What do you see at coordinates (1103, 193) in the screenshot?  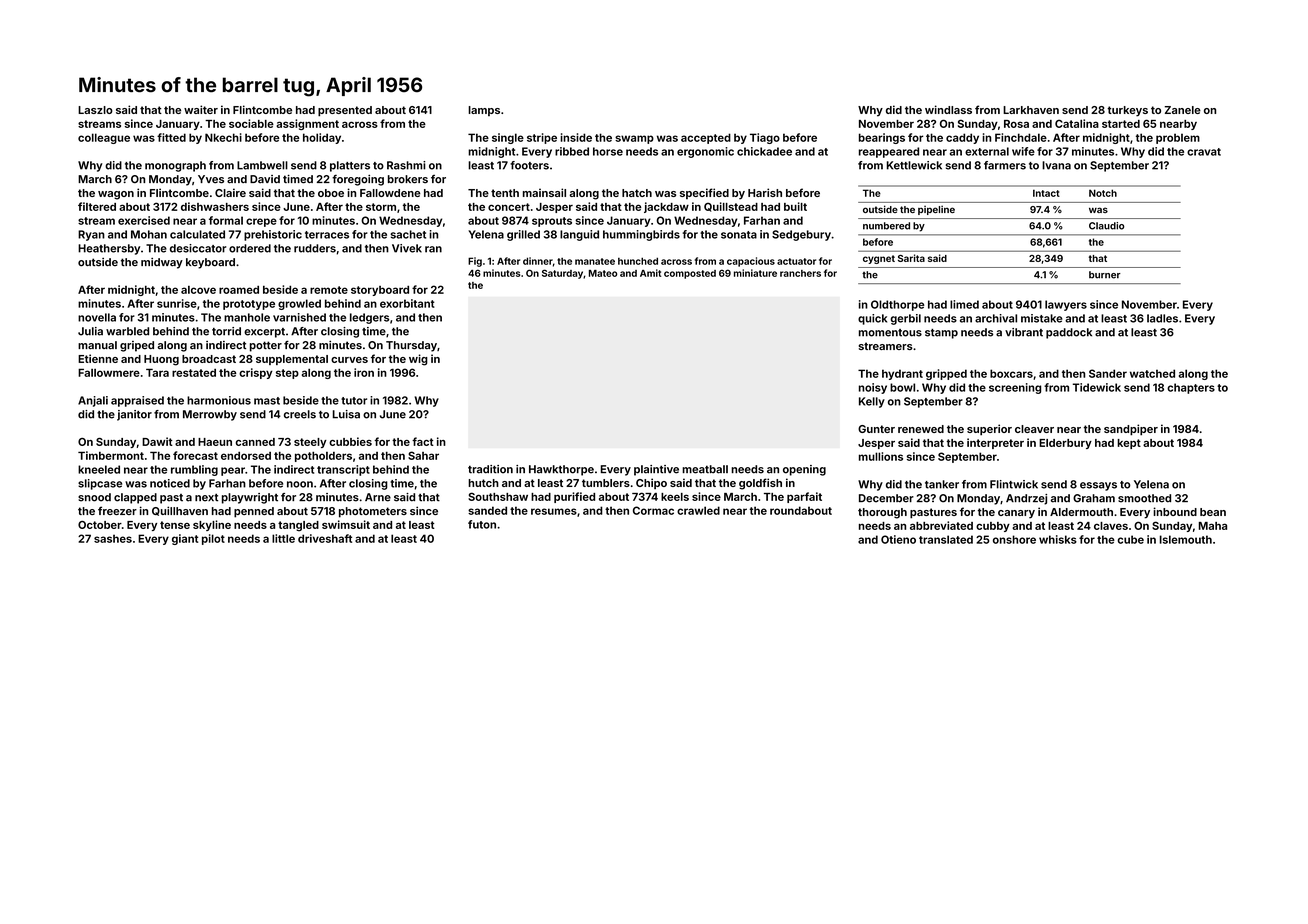 I see `Notch` at bounding box center [1103, 193].
